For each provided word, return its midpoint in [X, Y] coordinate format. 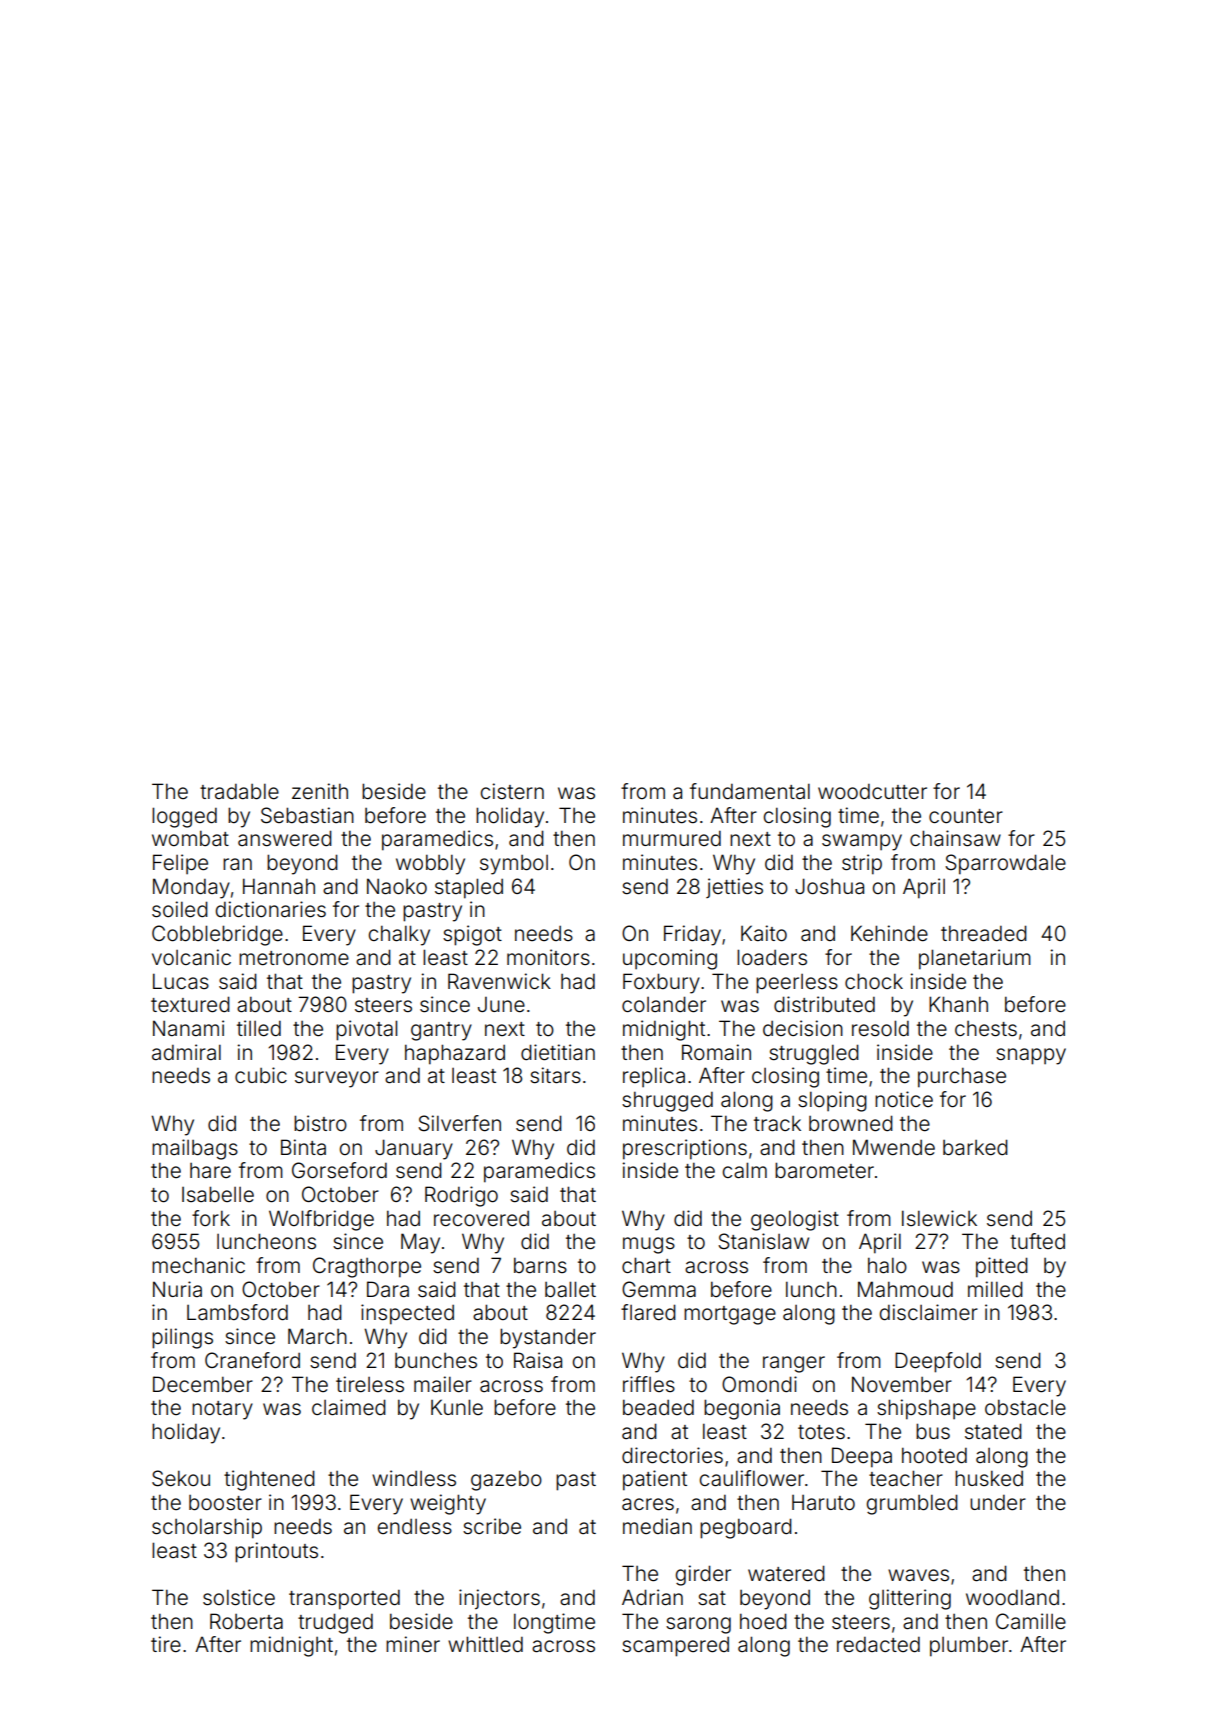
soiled [180, 909]
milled [995, 1289]
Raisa [538, 1360]
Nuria [177, 1289]
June [501, 1005]
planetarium [975, 959]
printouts [276, 1552]
